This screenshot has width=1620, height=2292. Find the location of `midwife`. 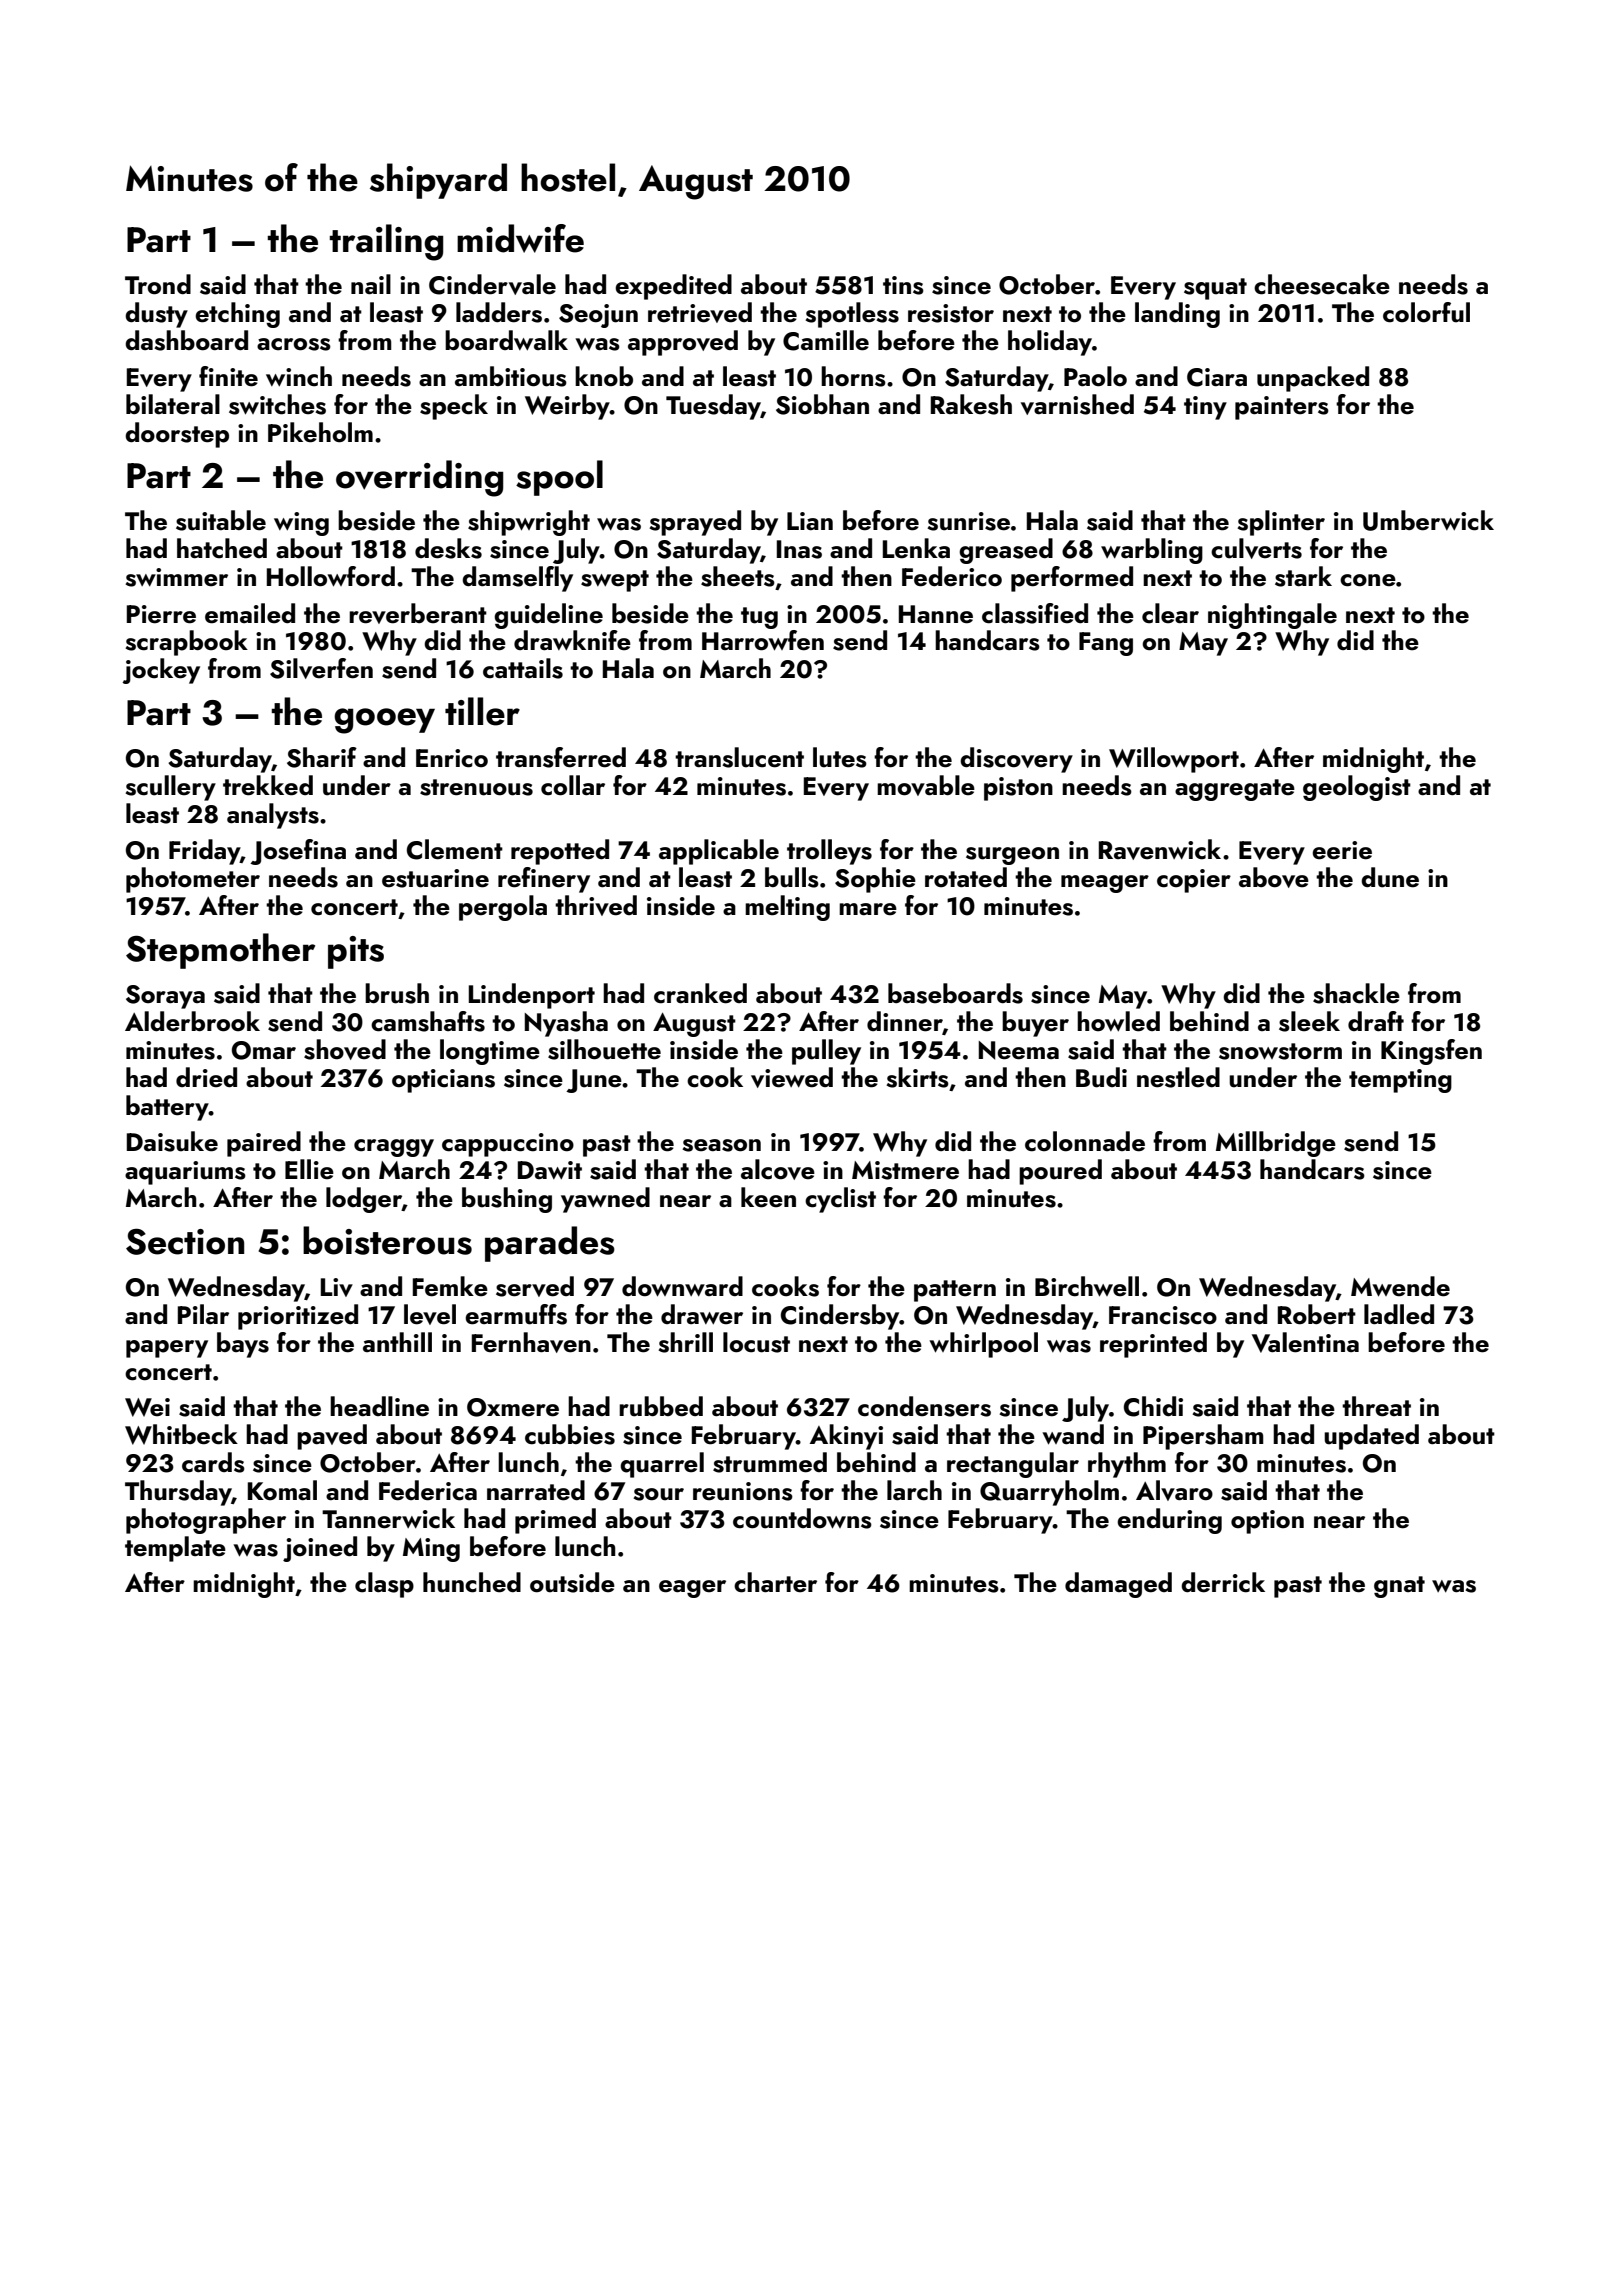

midwife is located at coordinates (520, 238).
